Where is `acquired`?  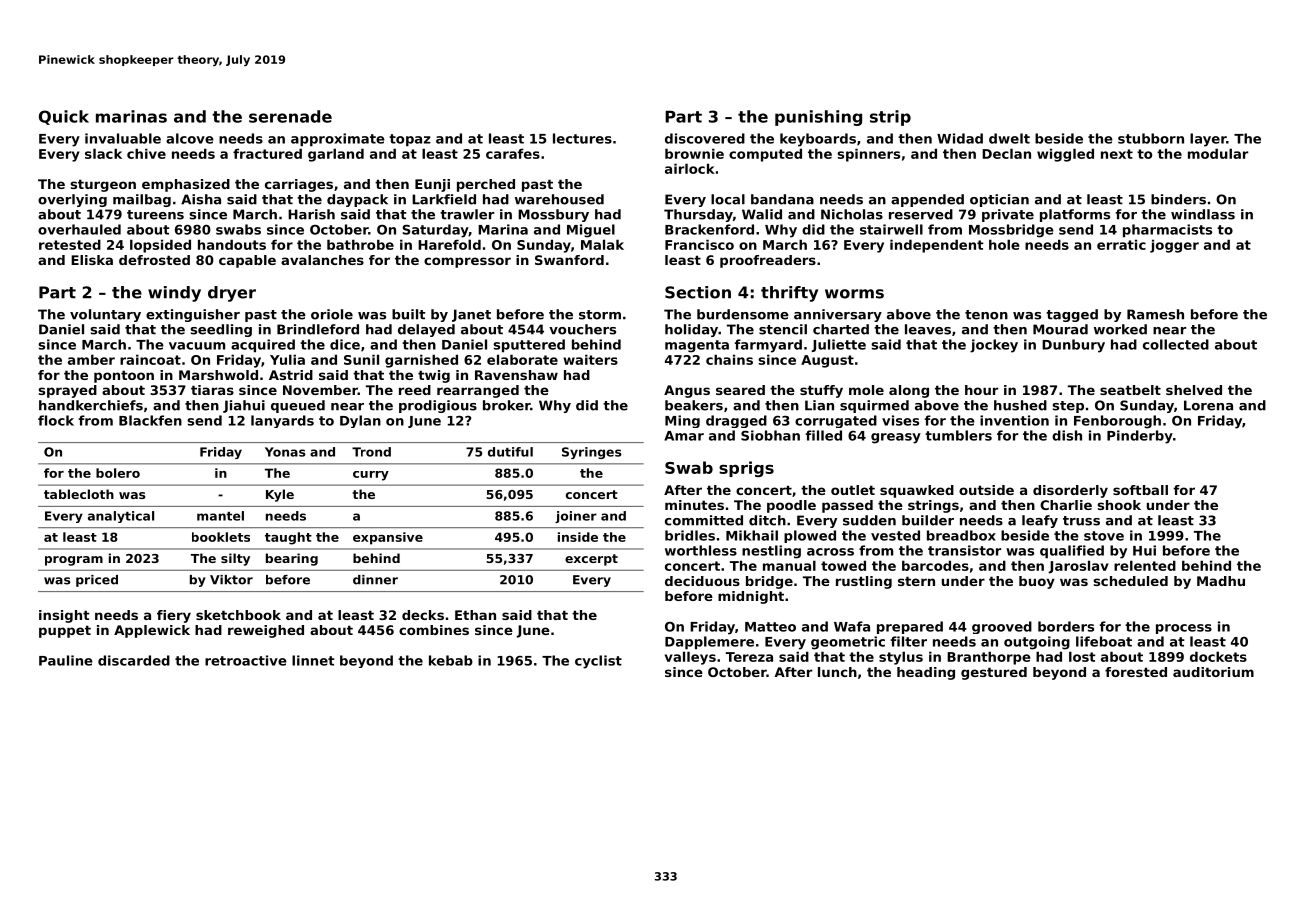
acquired is located at coordinates (263, 346).
